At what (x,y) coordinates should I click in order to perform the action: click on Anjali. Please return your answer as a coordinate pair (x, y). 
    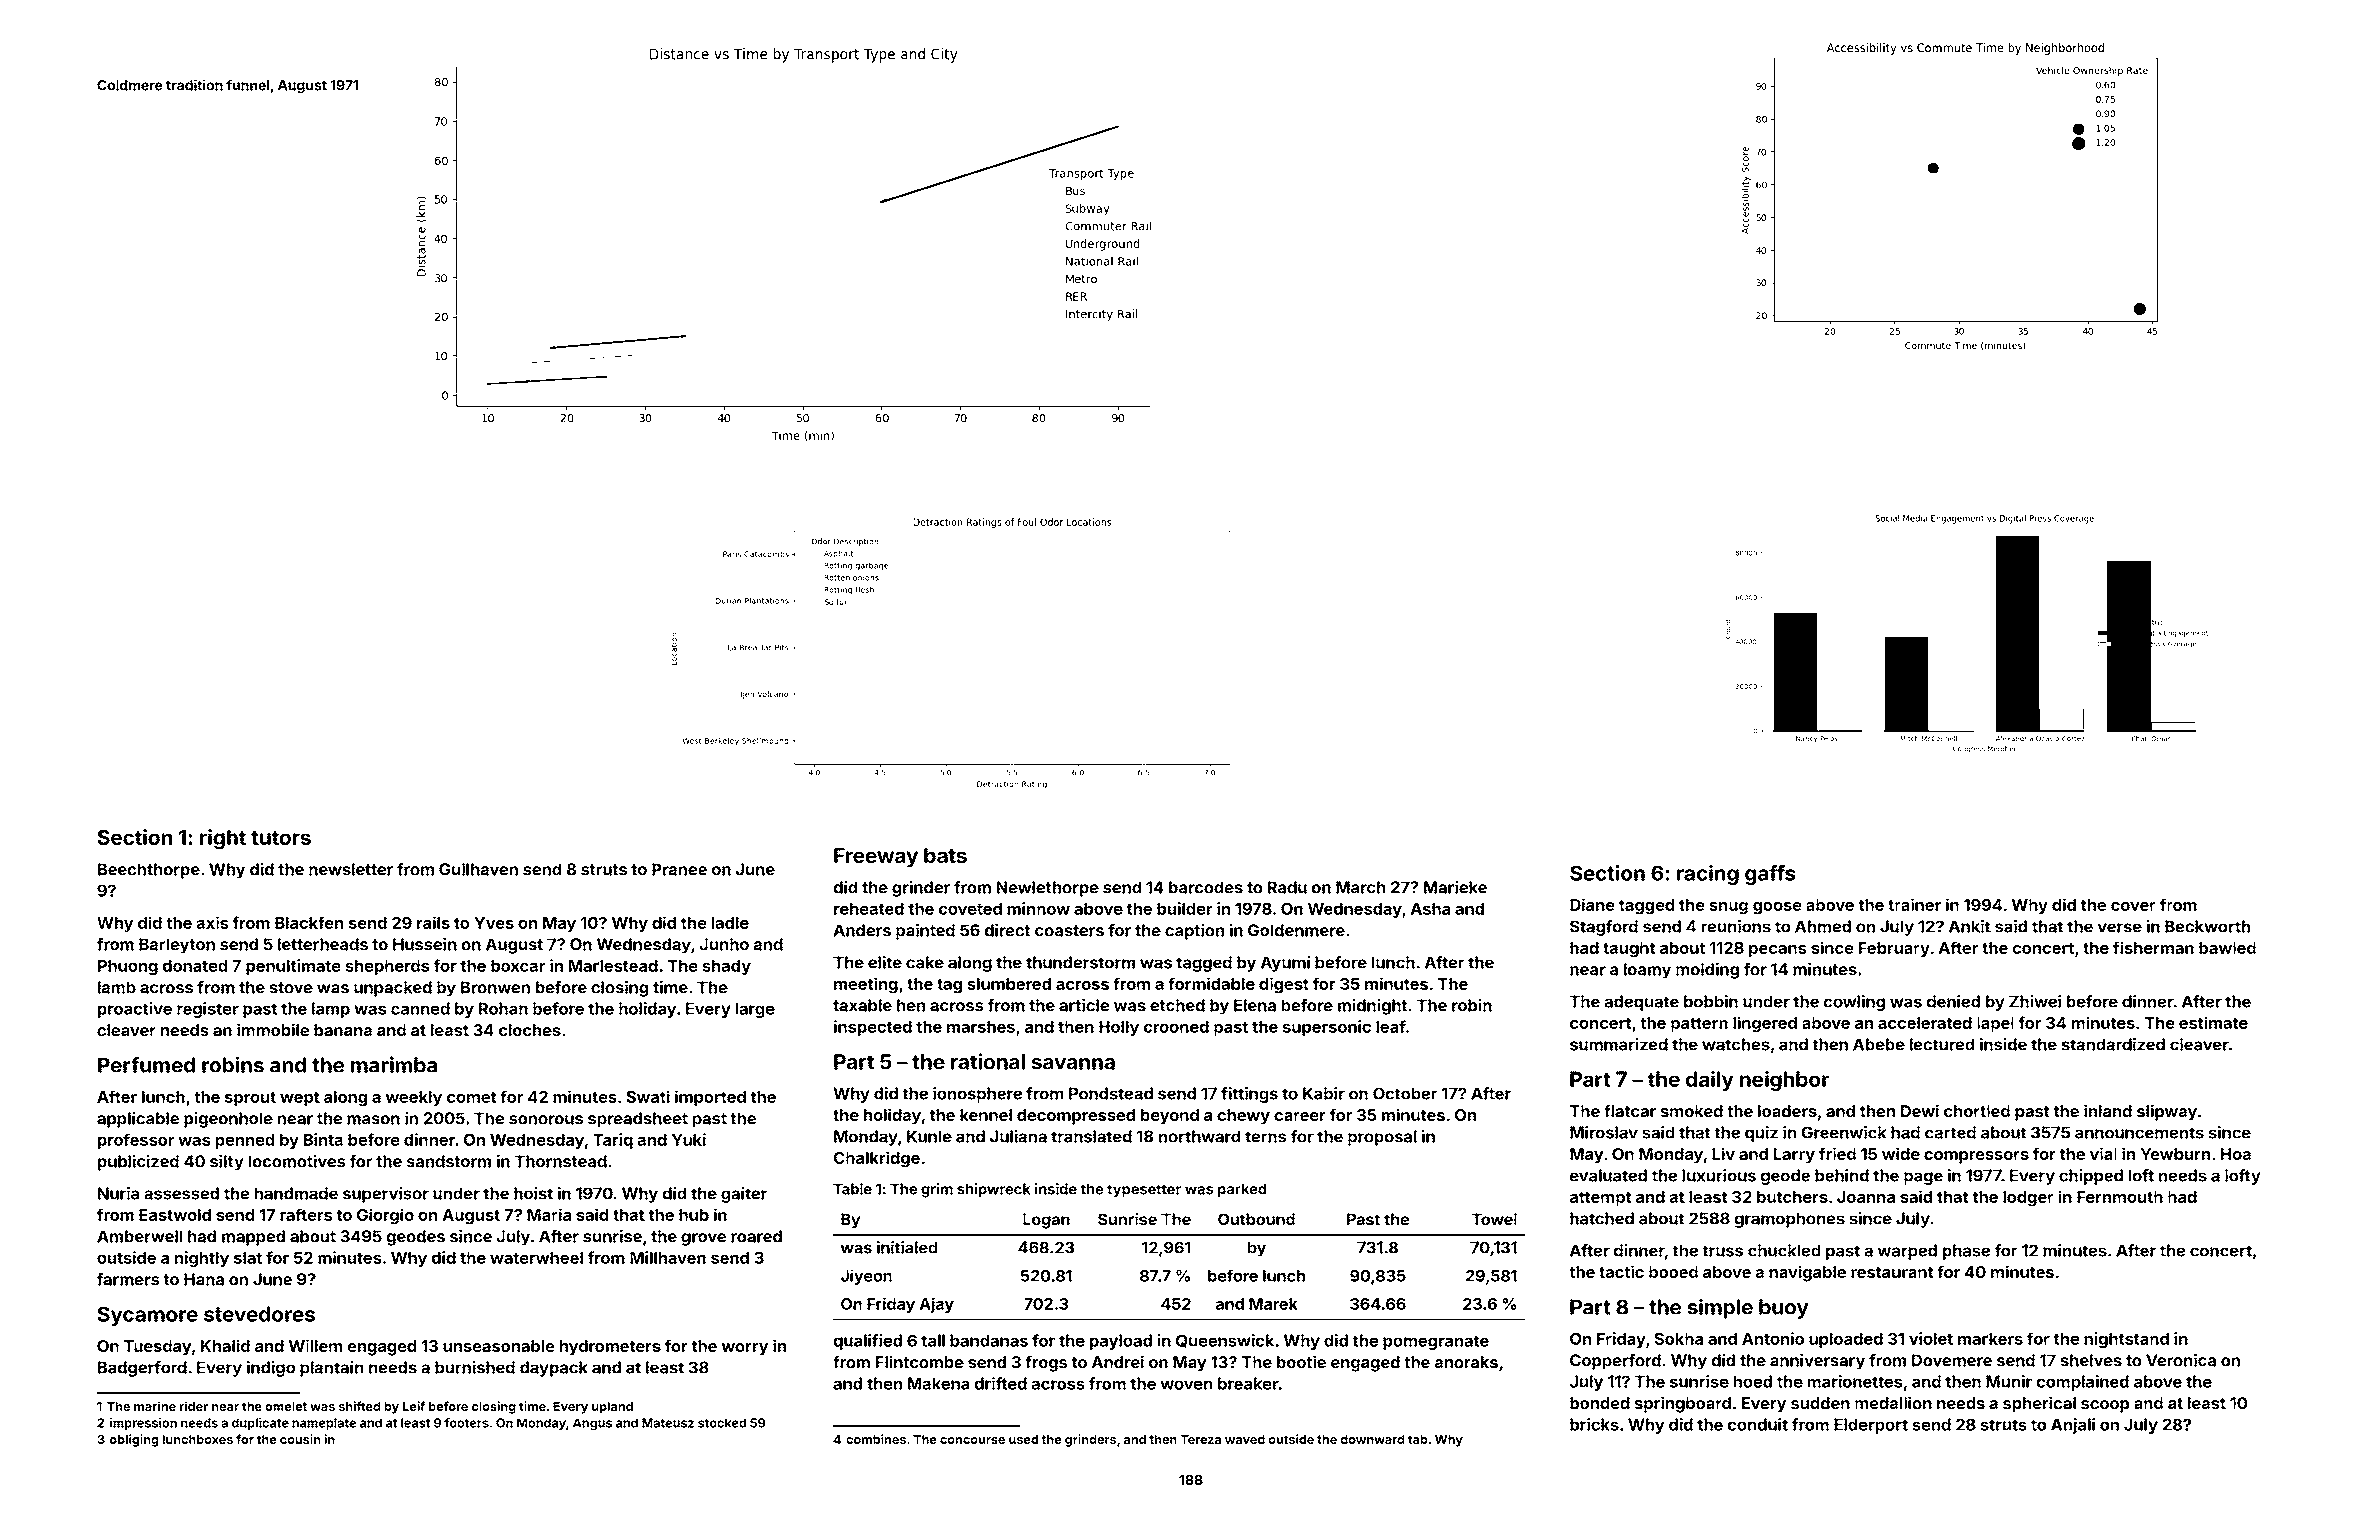
    Looking at the image, I should click on (2073, 1426).
